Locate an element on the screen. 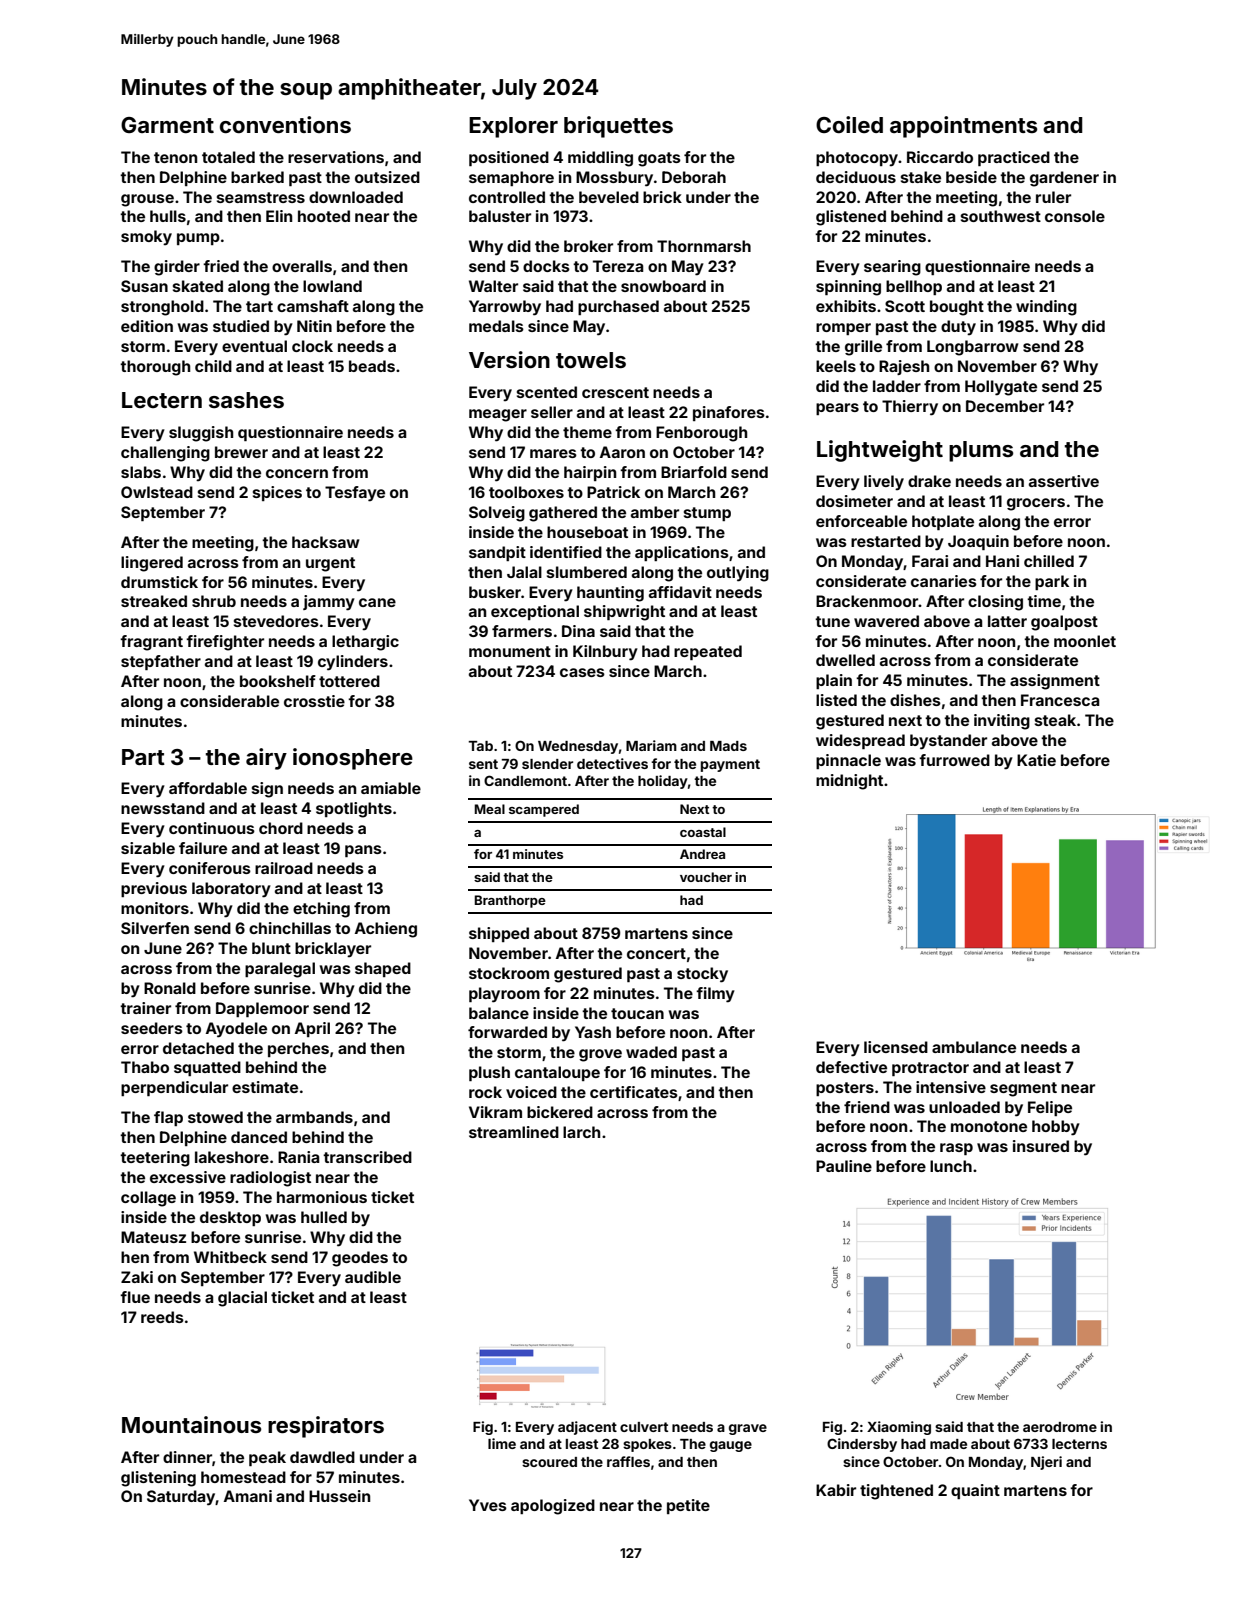 The height and width of the screenshot is (1604, 1240). tune is located at coordinates (832, 621).
